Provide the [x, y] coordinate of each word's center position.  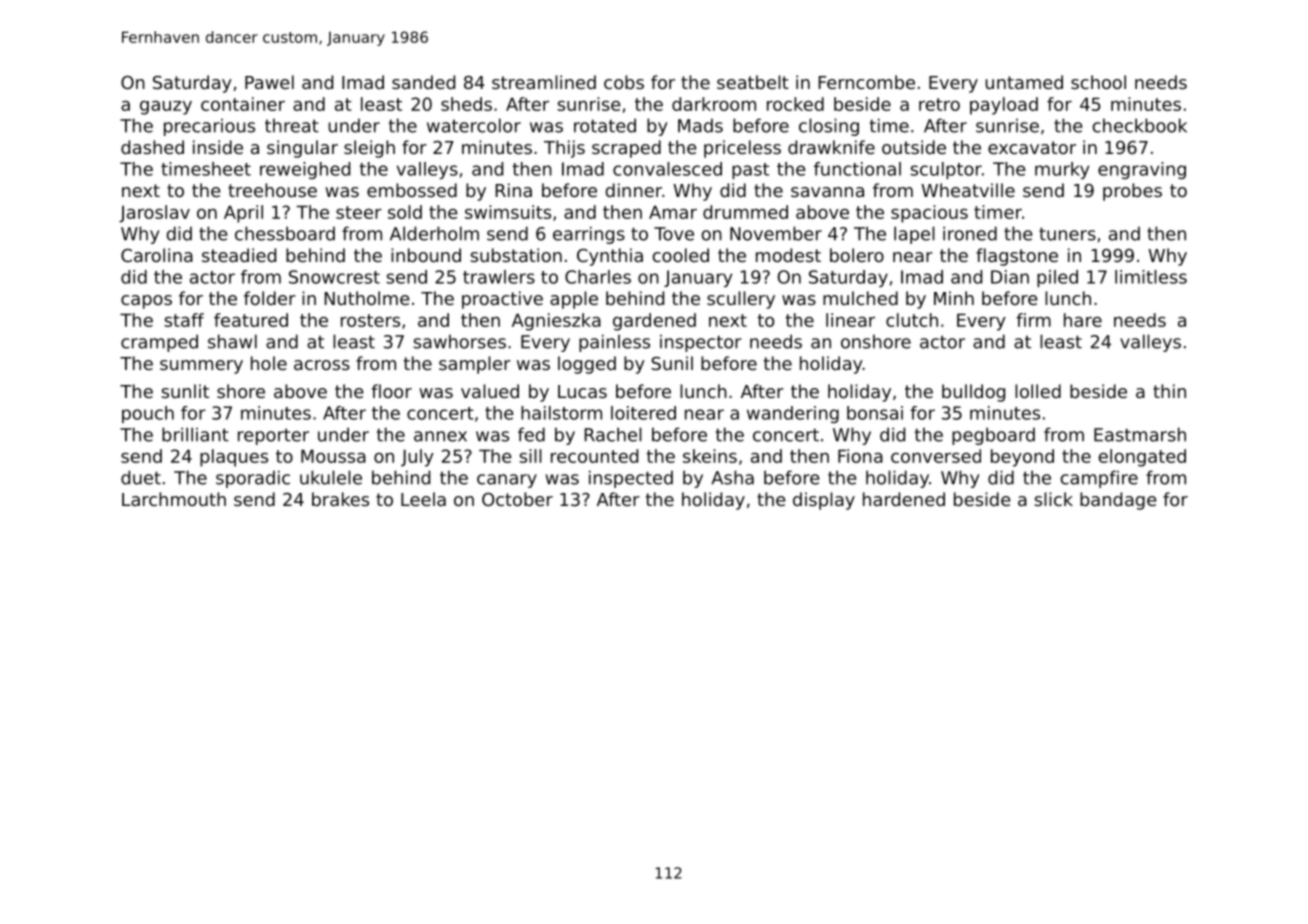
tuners [1067, 234]
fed [531, 434]
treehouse [272, 190]
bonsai [875, 413]
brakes [340, 499]
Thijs [564, 149]
